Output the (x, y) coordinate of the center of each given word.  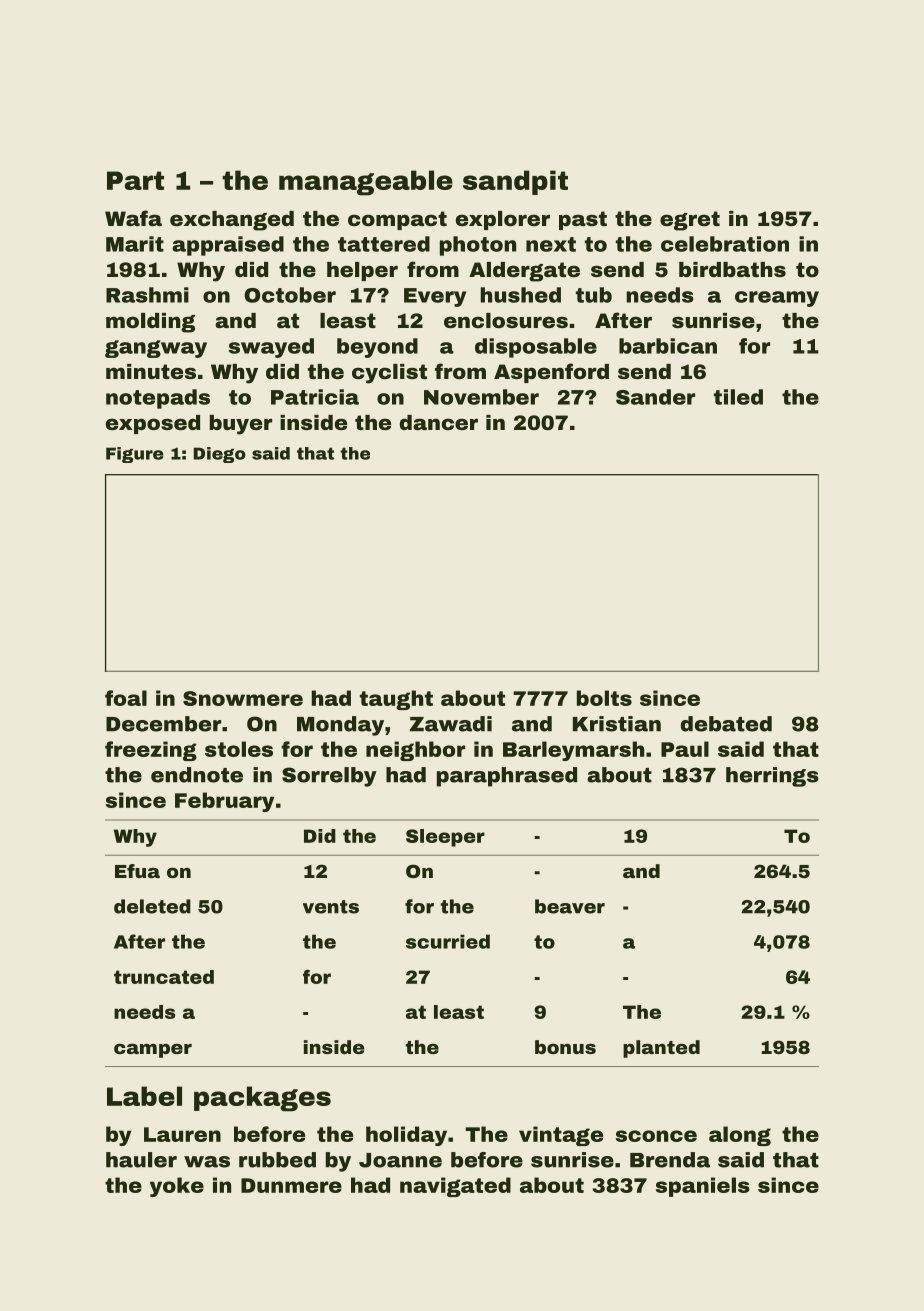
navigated (455, 1187)
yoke (177, 1187)
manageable (366, 183)
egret (690, 221)
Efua (137, 871)
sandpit (515, 182)
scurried (448, 941)
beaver (570, 906)
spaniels (703, 1187)
